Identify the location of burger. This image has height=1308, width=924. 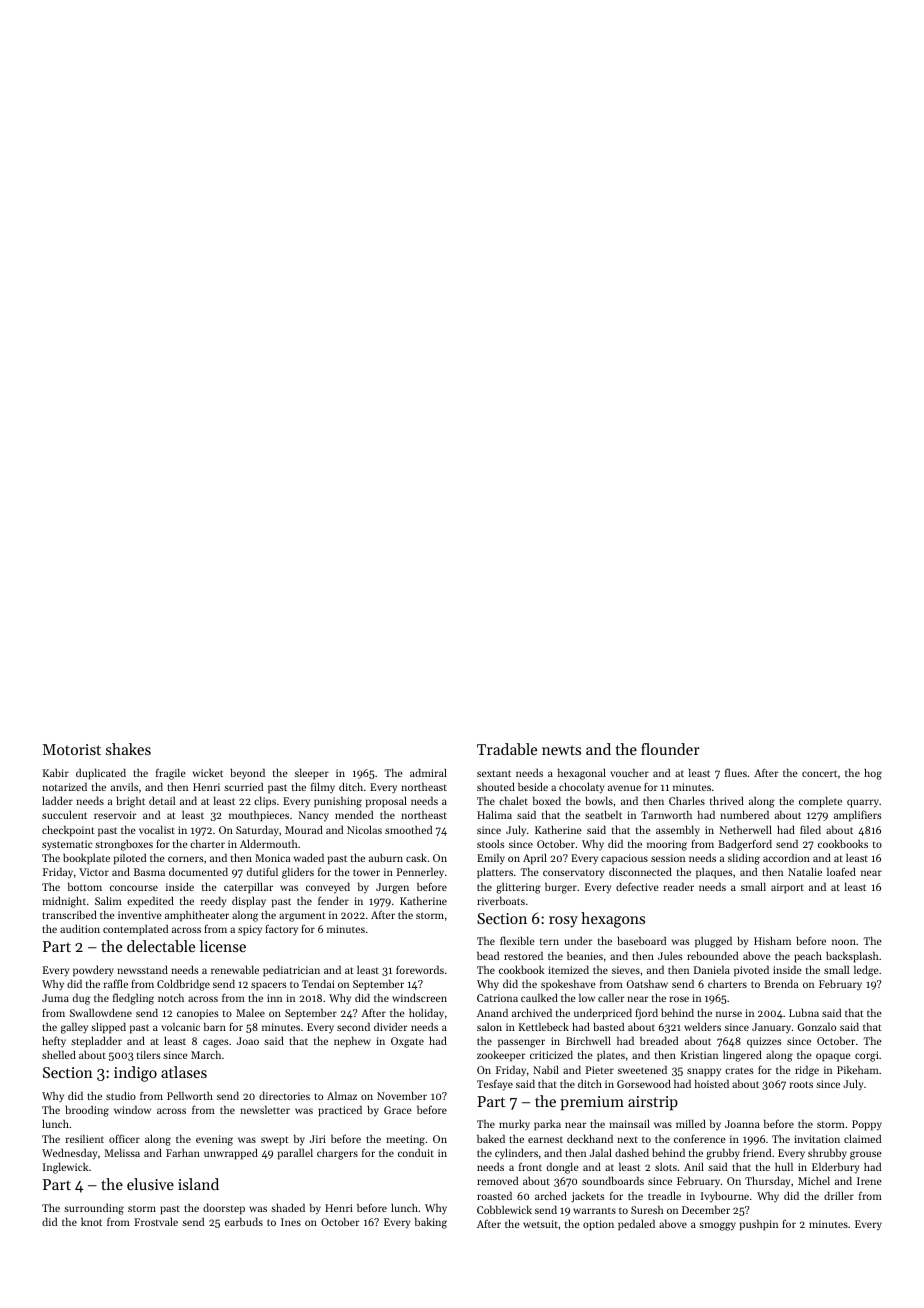
(561, 888).
